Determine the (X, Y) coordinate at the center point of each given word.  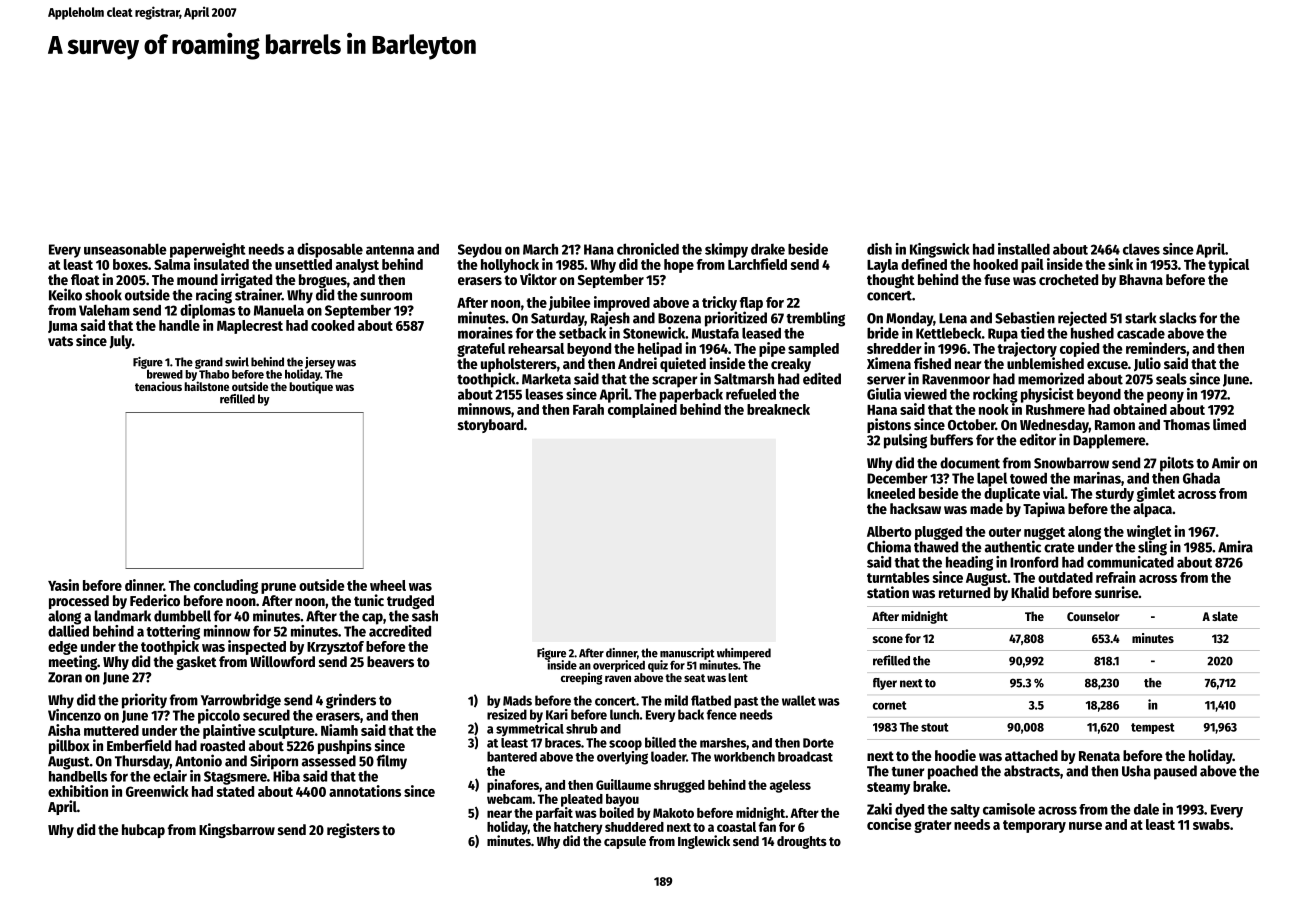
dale (1146, 809)
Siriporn (274, 762)
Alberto (889, 531)
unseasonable (125, 249)
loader (668, 756)
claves (1141, 249)
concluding (226, 586)
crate (1059, 548)
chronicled (648, 249)
